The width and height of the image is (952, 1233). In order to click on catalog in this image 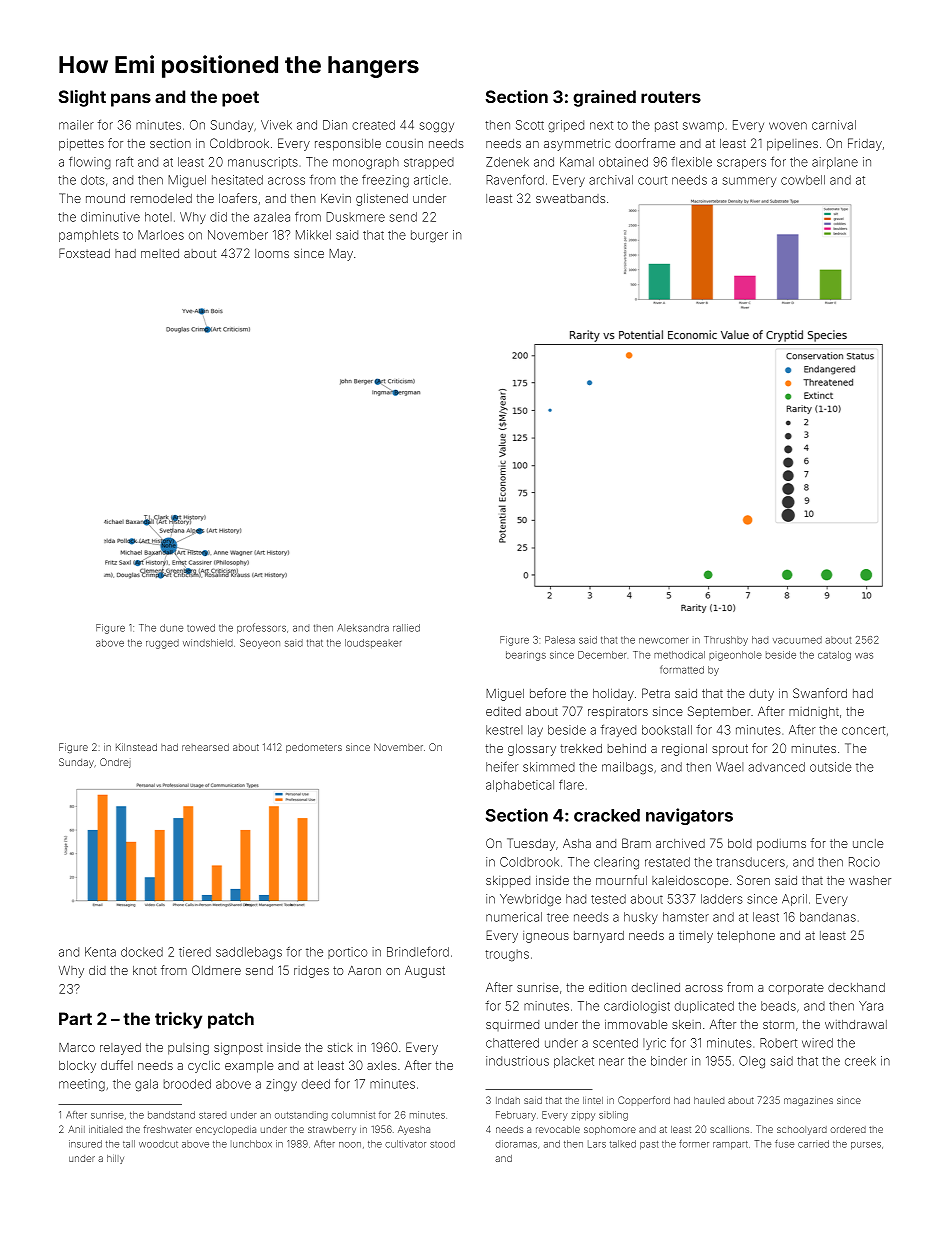, I will do `click(834, 656)`.
